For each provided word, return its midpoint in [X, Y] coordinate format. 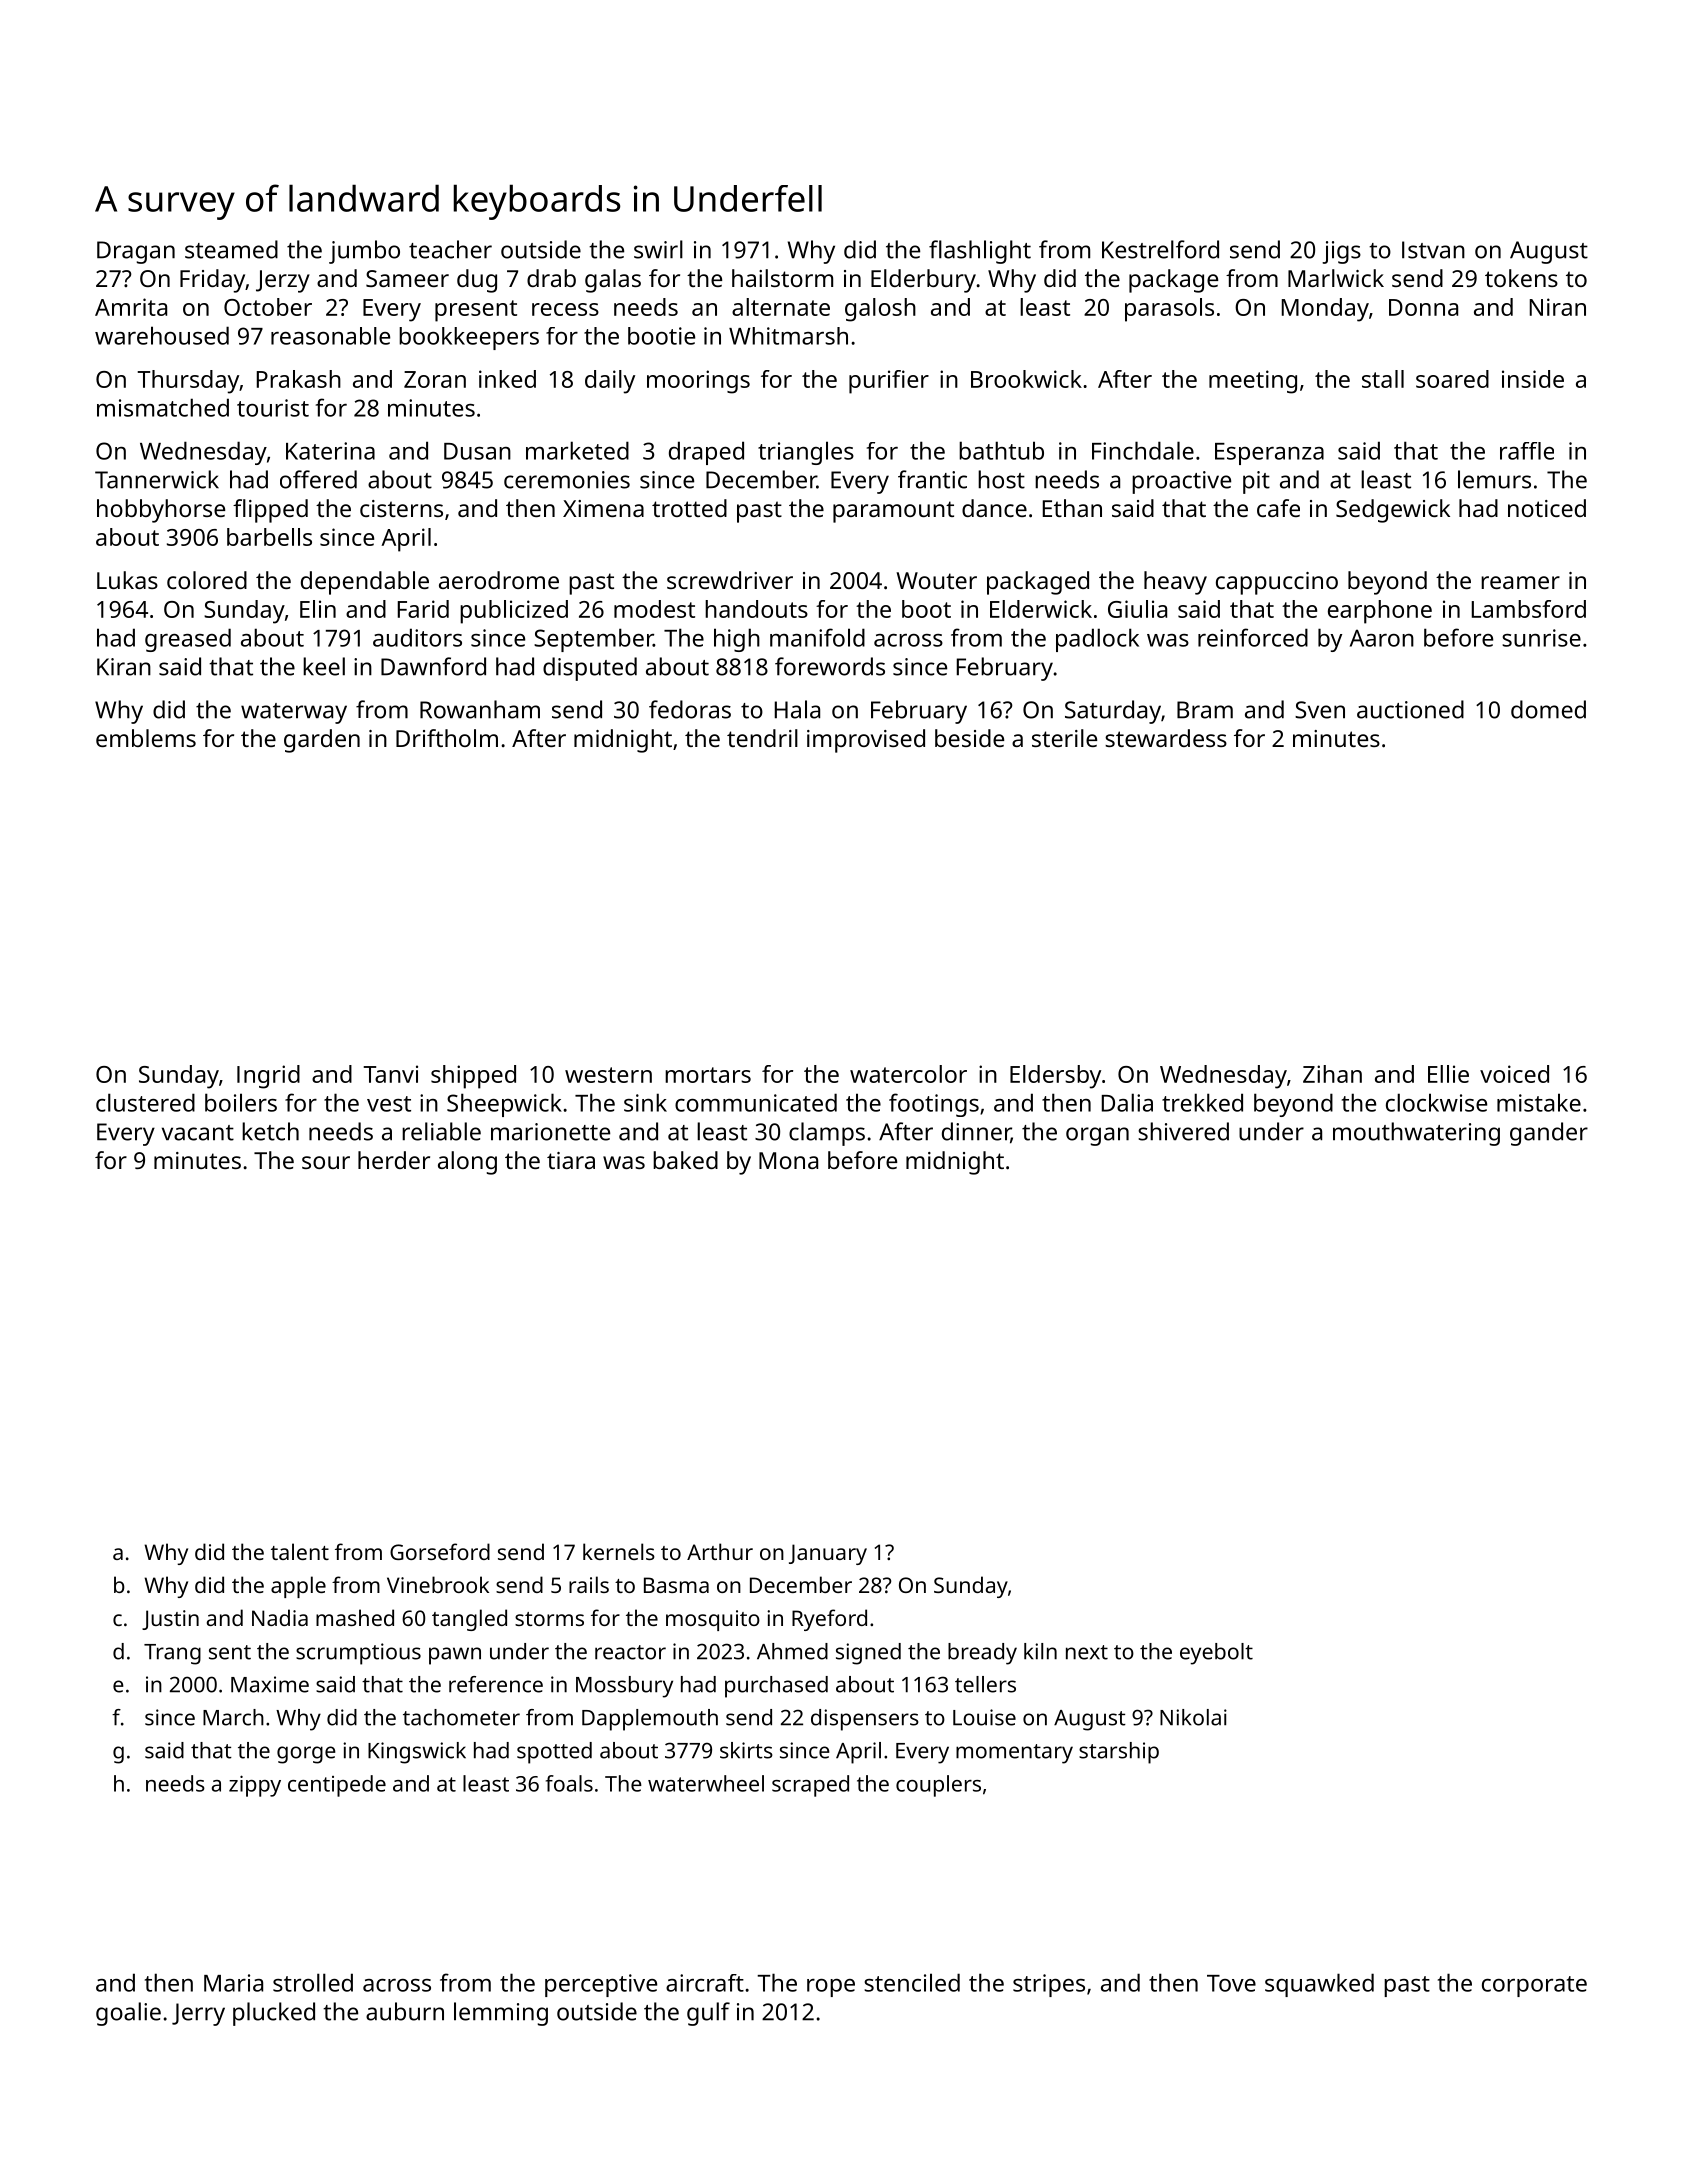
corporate [1534, 1986]
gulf [708, 2014]
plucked [274, 2014]
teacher [450, 249]
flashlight [980, 252]
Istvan [1433, 250]
